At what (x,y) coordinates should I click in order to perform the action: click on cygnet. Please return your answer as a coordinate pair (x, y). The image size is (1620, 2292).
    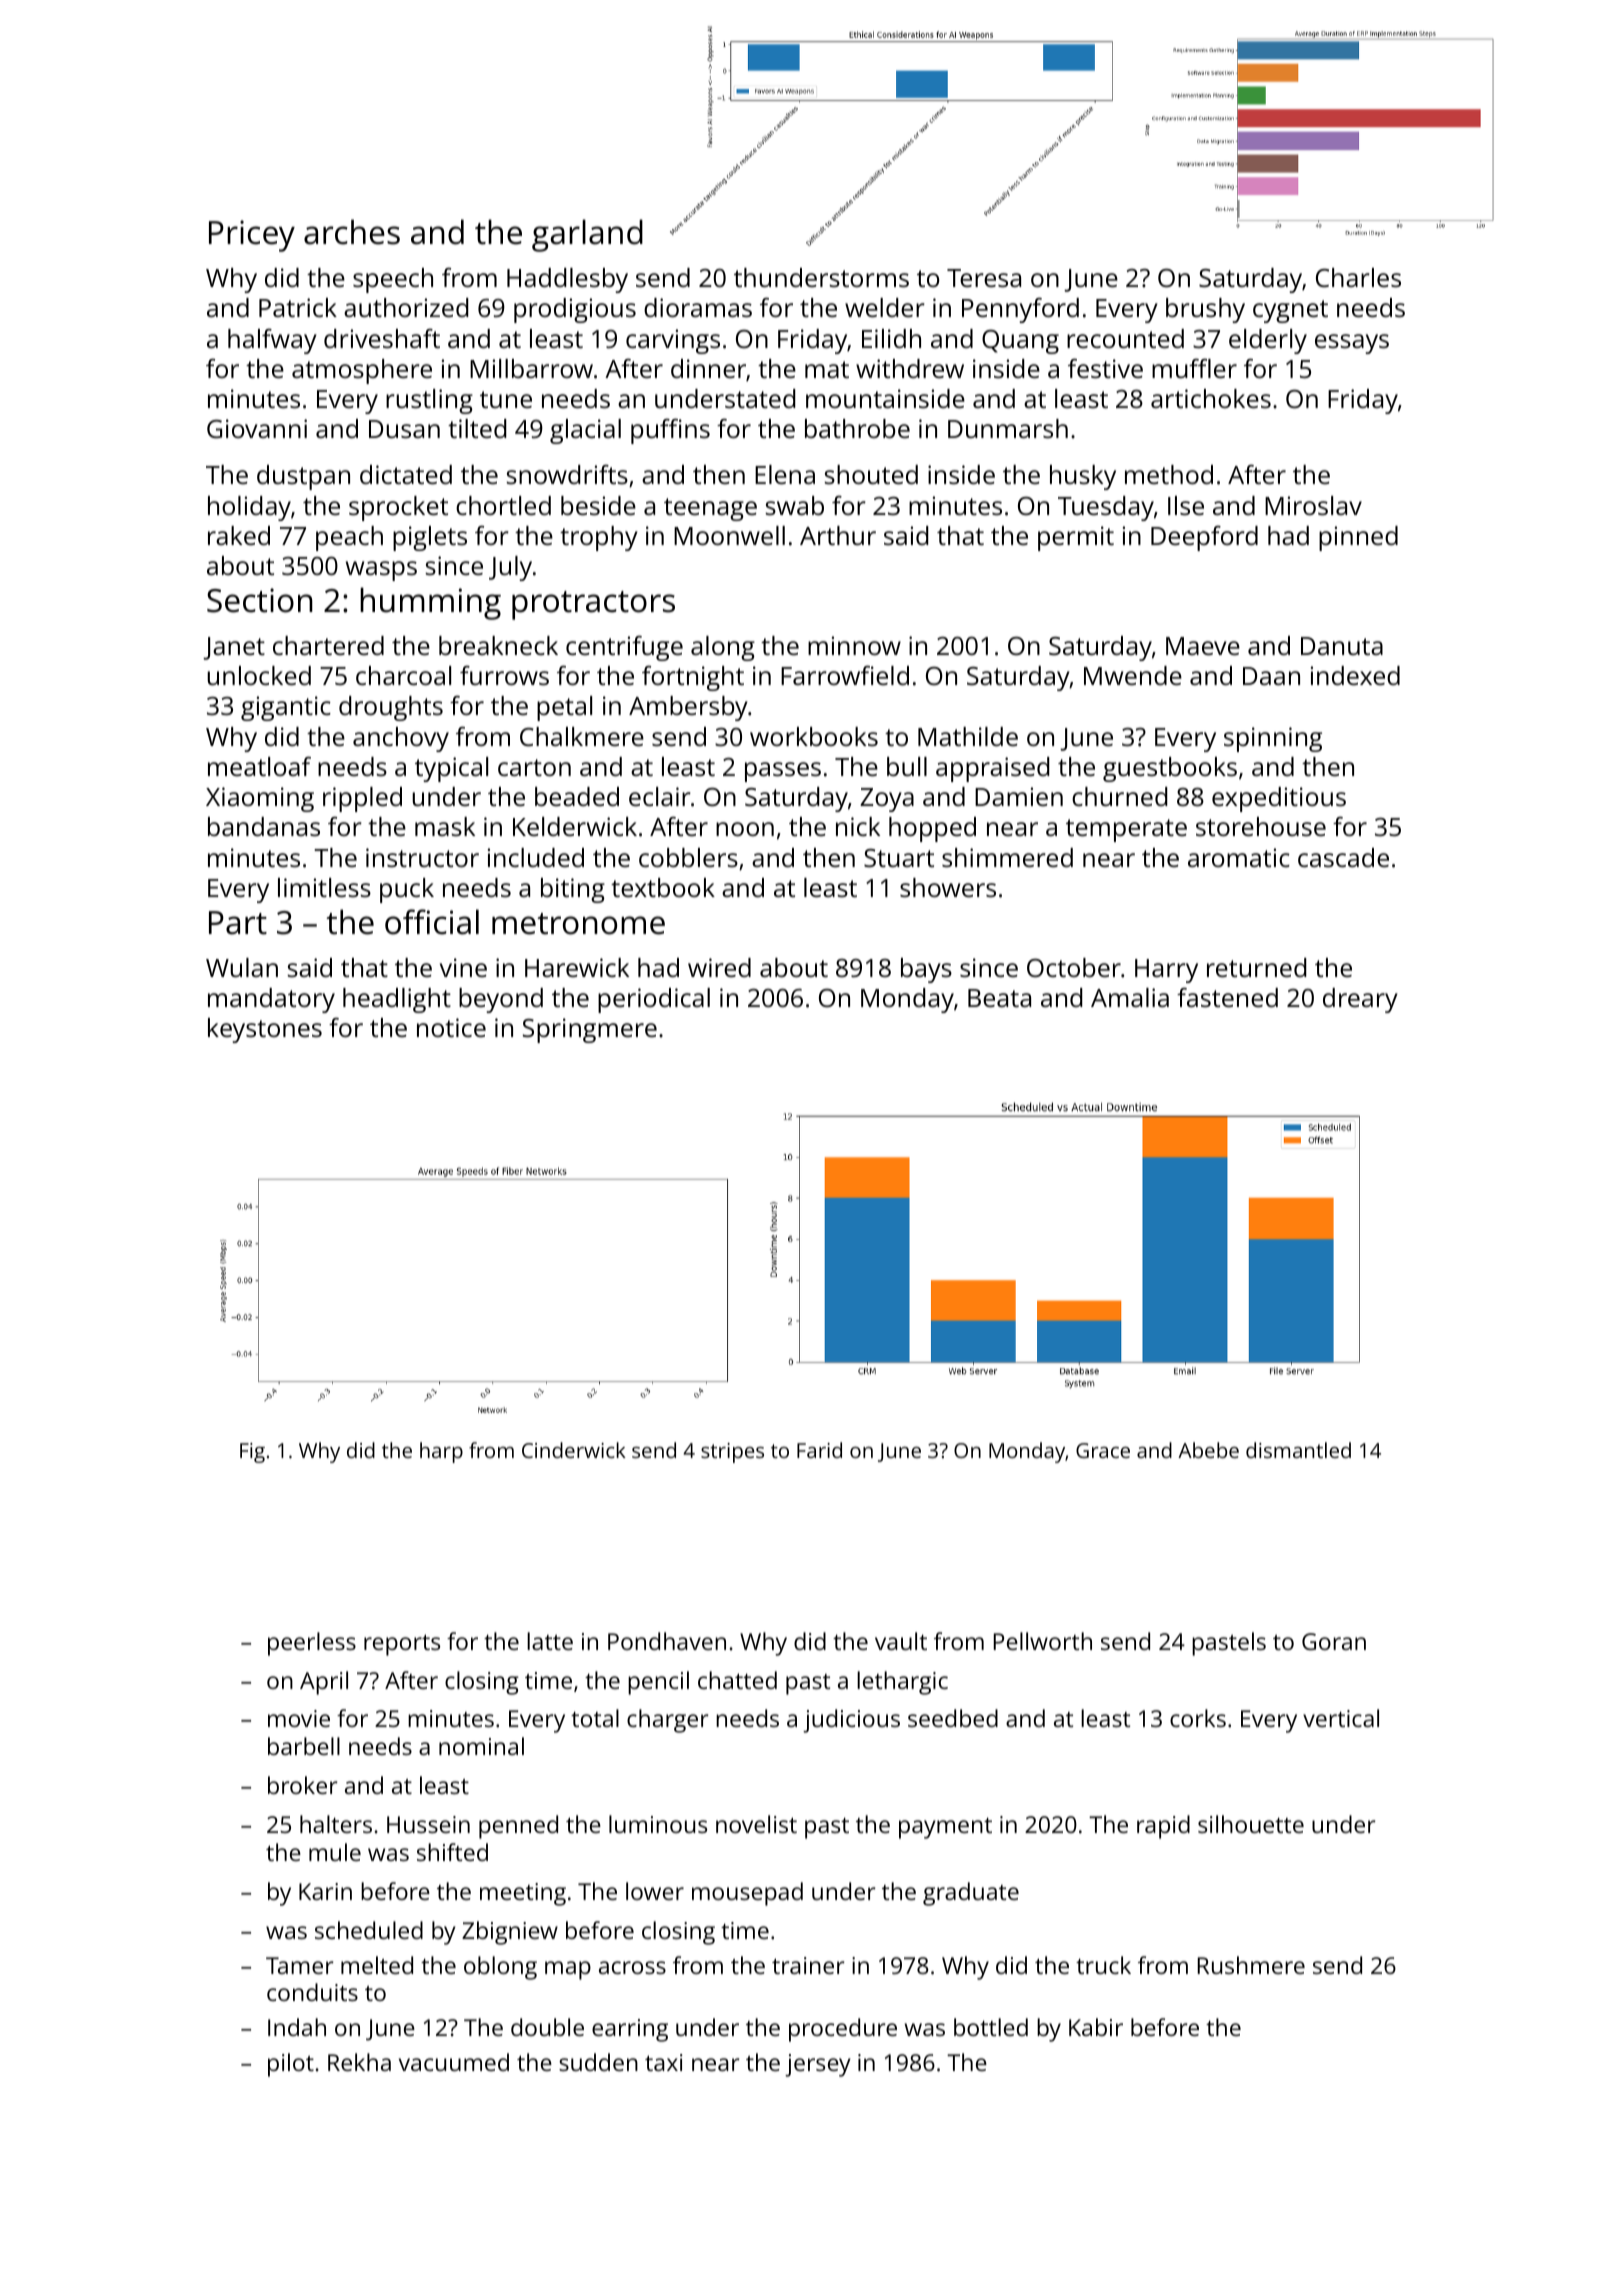
    Looking at the image, I should click on (1290, 311).
